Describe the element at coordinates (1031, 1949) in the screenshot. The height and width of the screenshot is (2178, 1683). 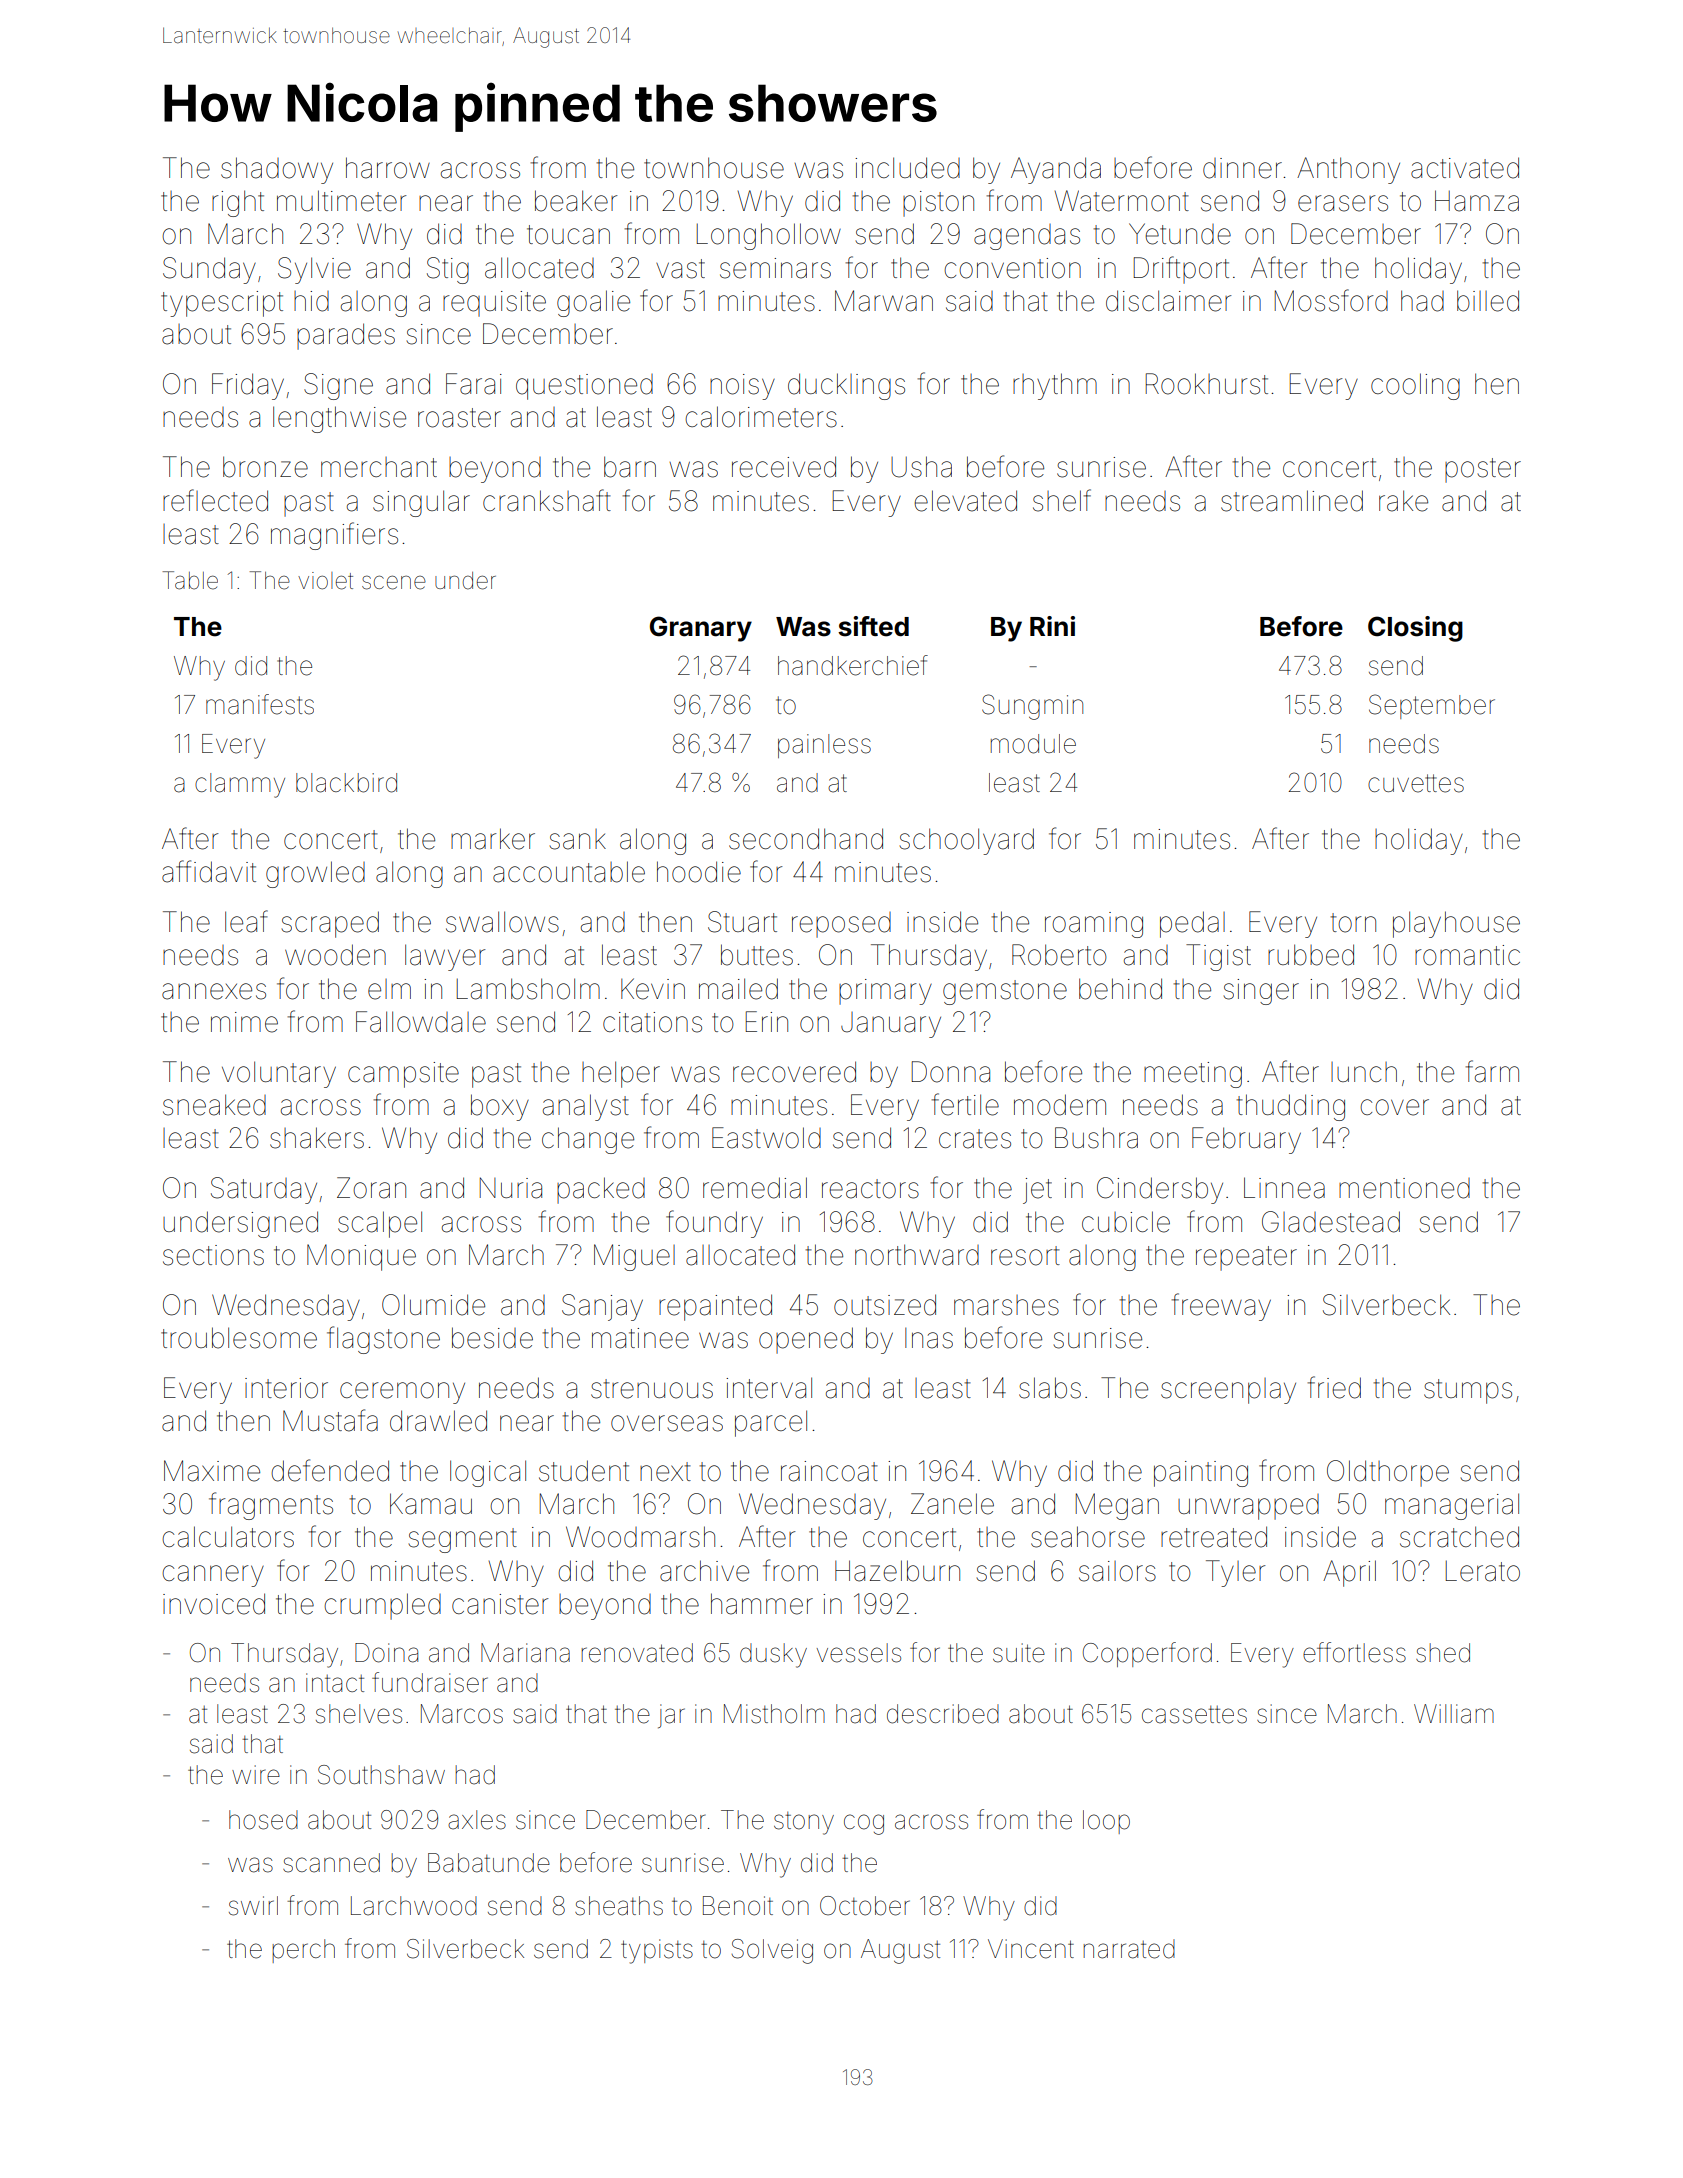
I see `Vincent` at that location.
